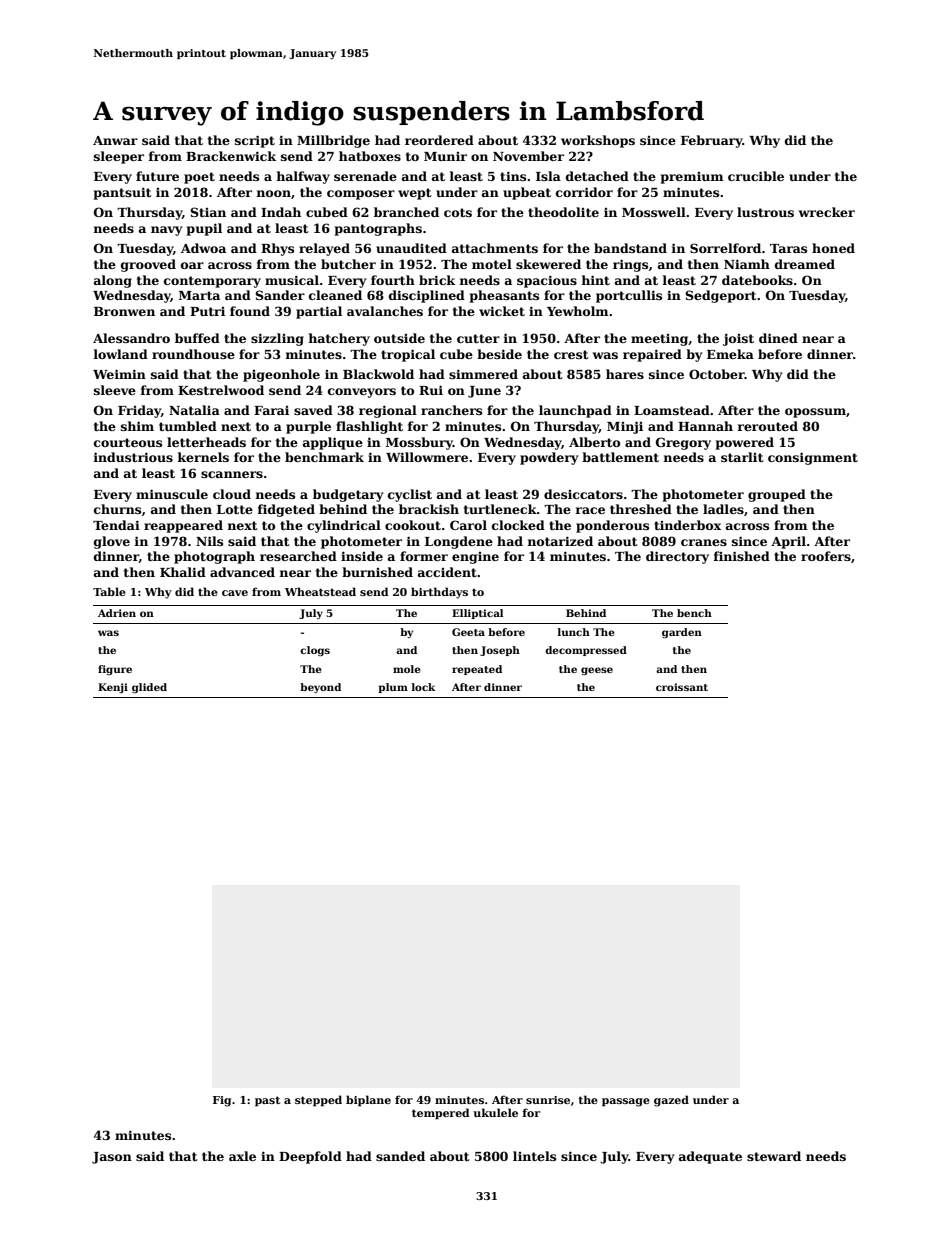 This screenshot has height=1233, width=952. I want to click on geese, so click(597, 671).
